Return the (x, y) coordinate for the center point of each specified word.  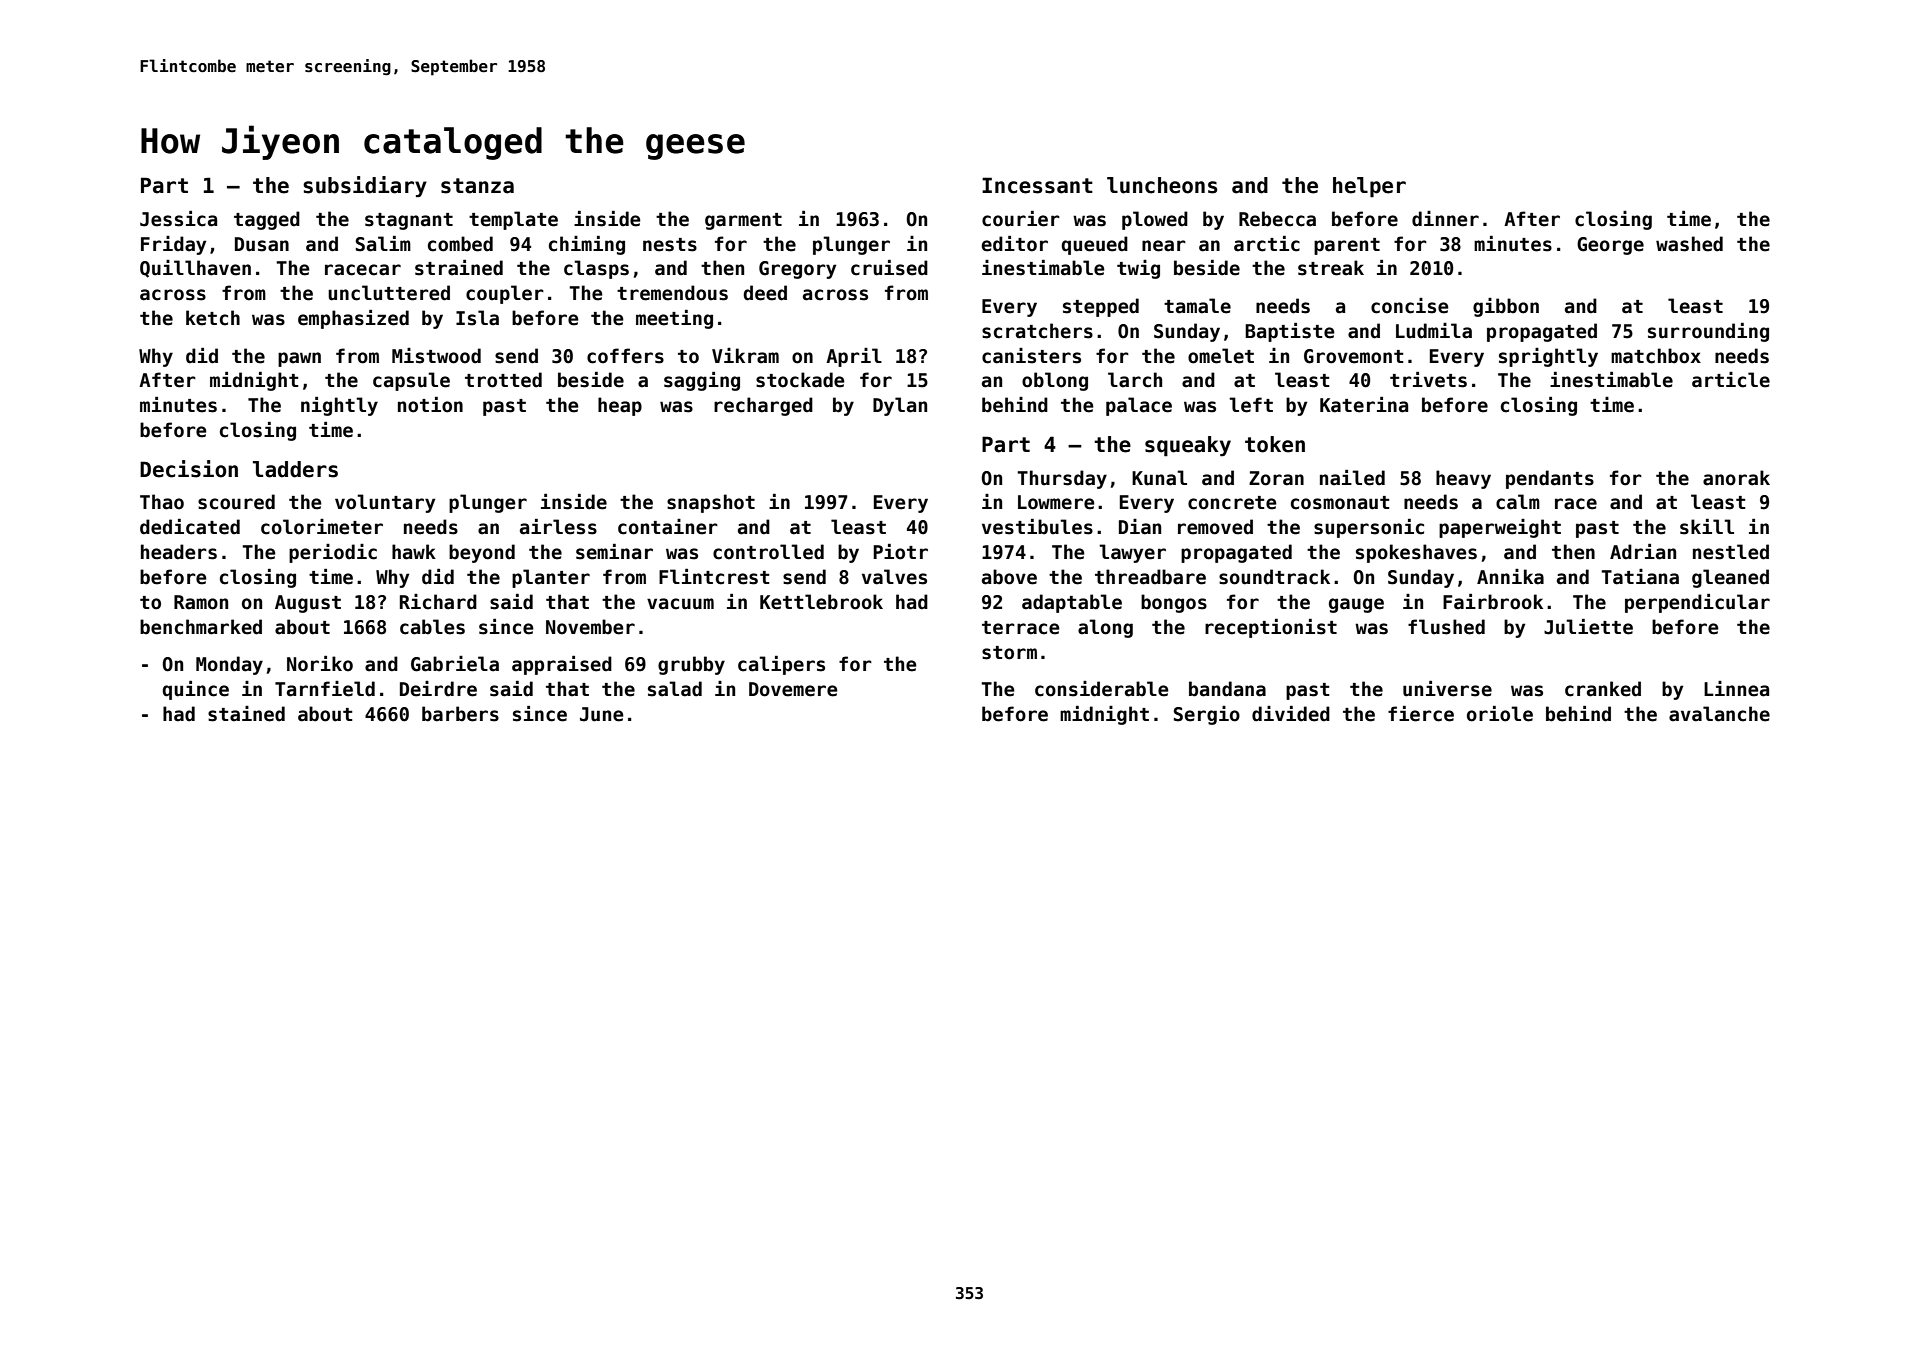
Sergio (1207, 715)
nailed (1352, 478)
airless (558, 527)
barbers (460, 714)
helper (1369, 187)
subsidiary (365, 186)
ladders (295, 469)
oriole (1500, 714)
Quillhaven (195, 269)
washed (1689, 244)
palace (1139, 406)
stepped (1101, 307)
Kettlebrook (821, 602)
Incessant (1037, 185)
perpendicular (1697, 603)
